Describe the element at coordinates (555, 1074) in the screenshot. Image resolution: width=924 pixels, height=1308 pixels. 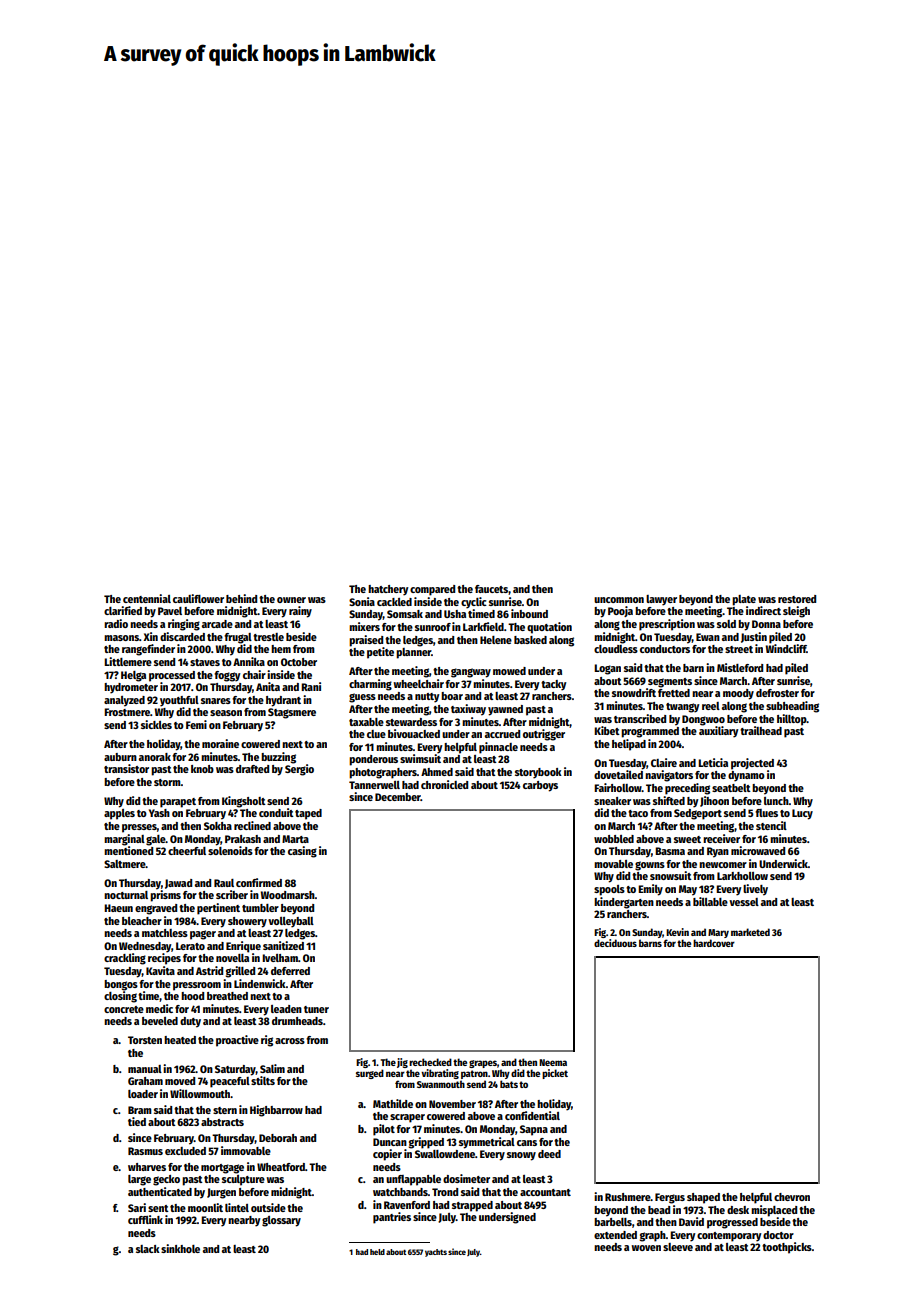
I see `picket` at that location.
